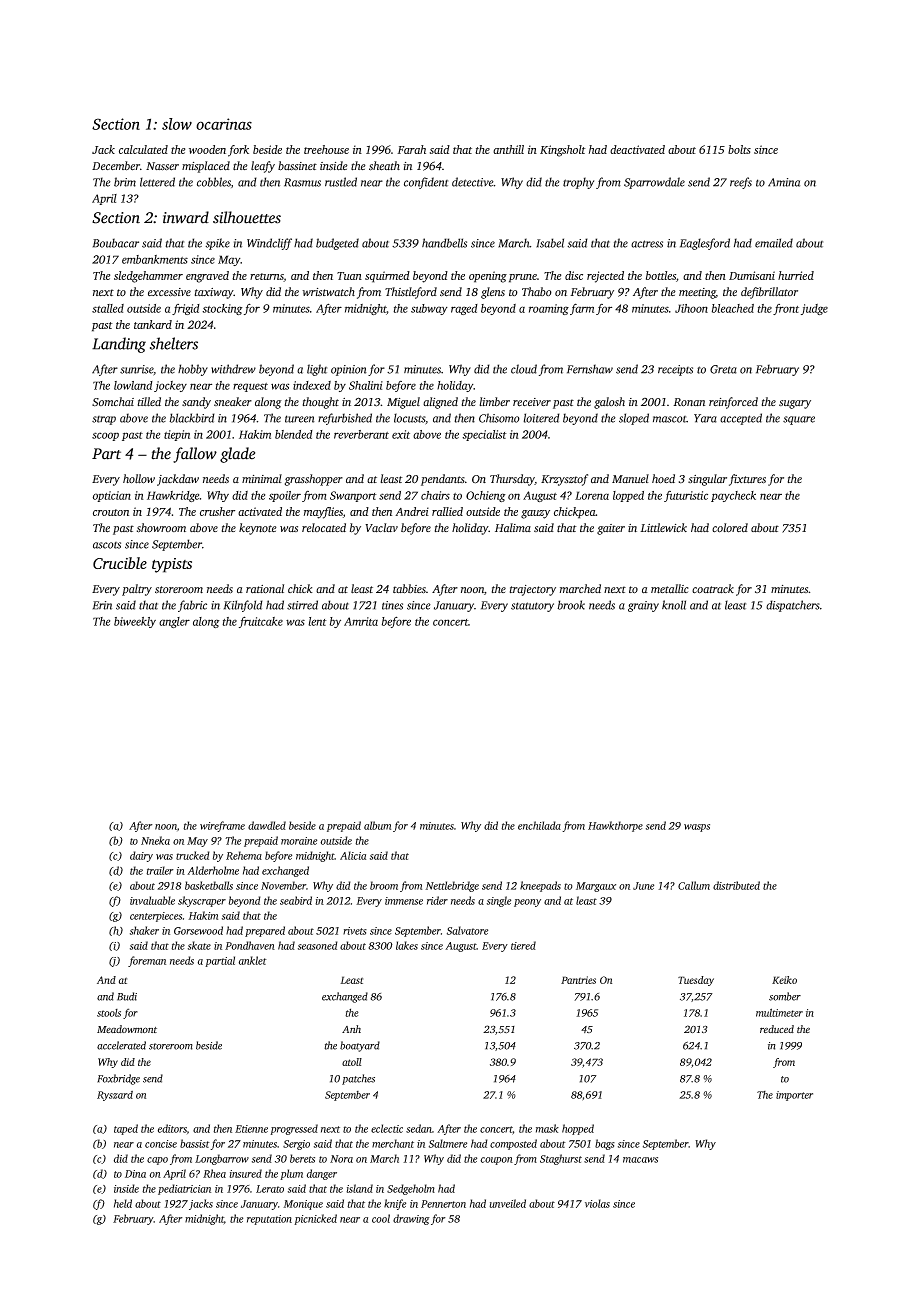 This document has height=1308, width=924. I want to click on macaws, so click(640, 1160).
